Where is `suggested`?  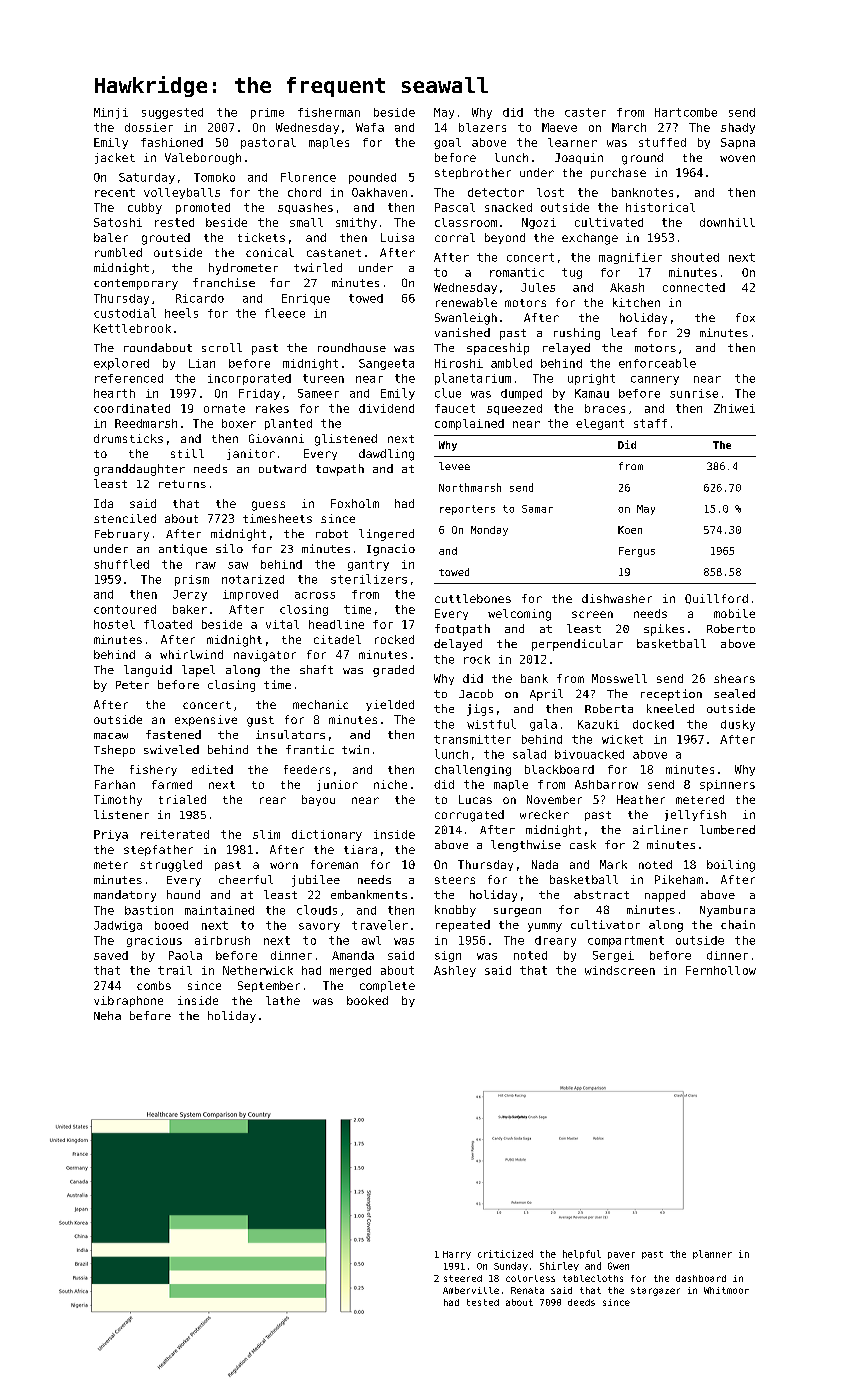 suggested is located at coordinates (172, 113).
